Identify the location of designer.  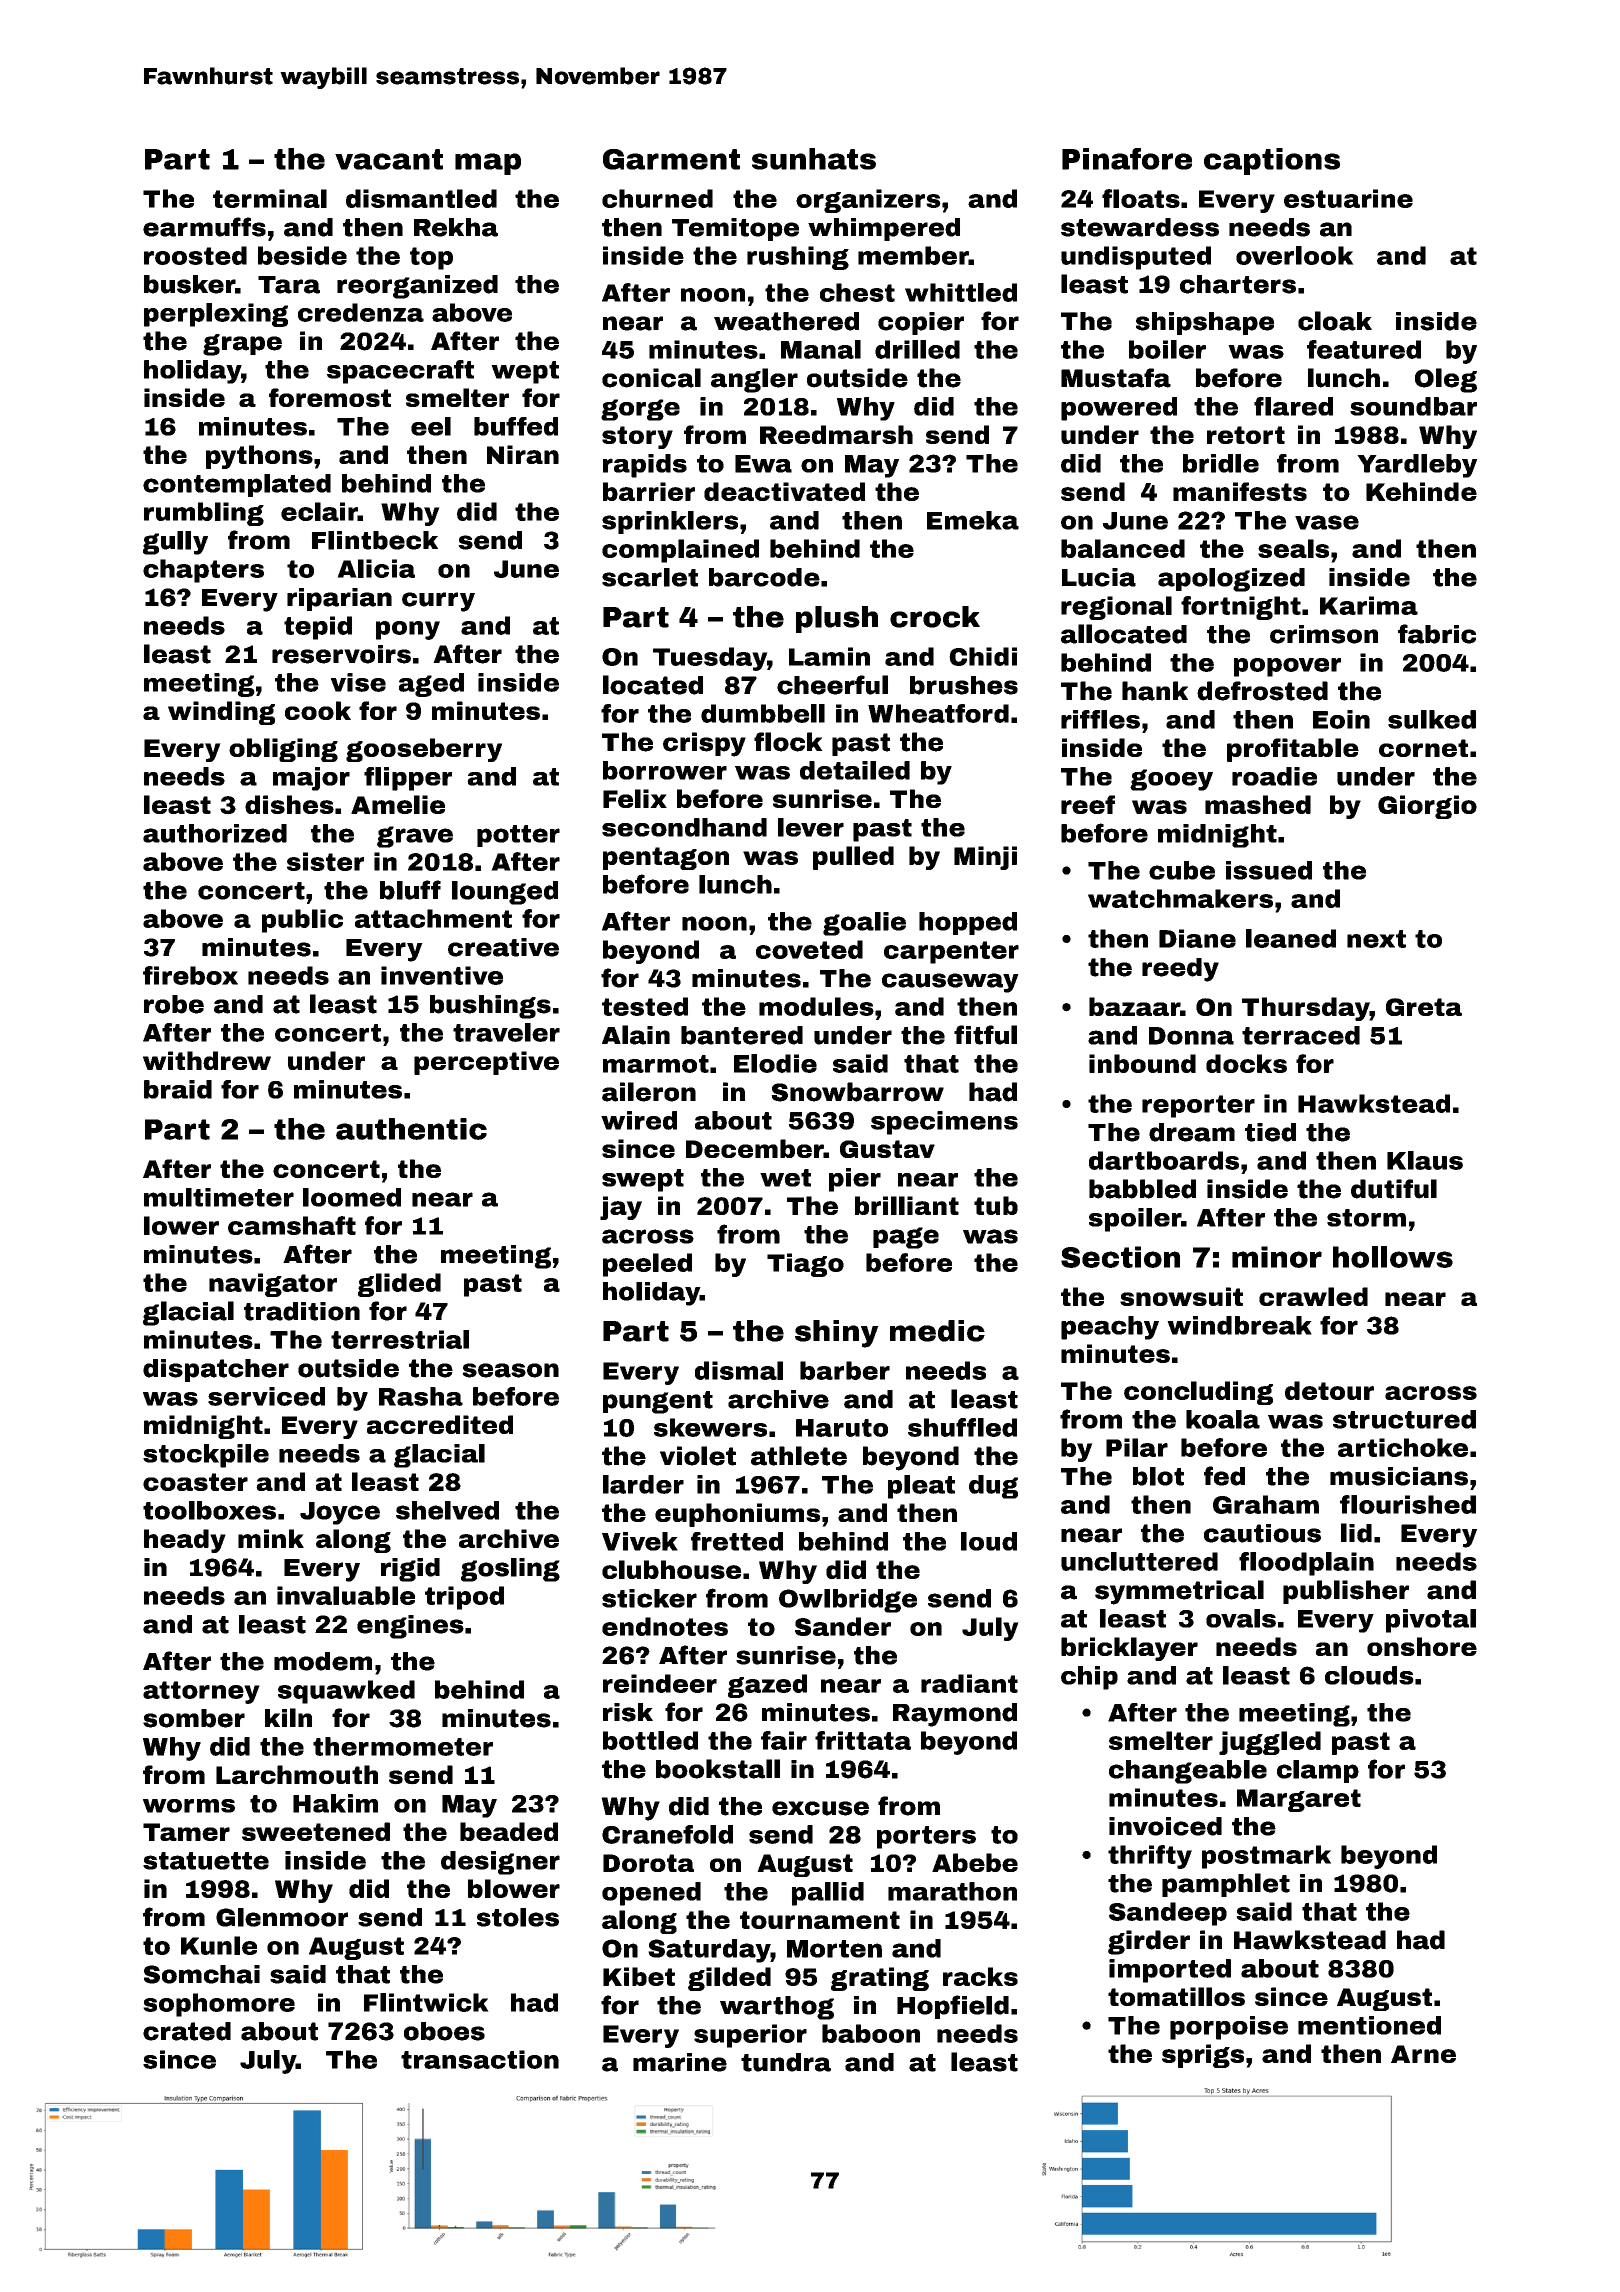
(500, 1863).
